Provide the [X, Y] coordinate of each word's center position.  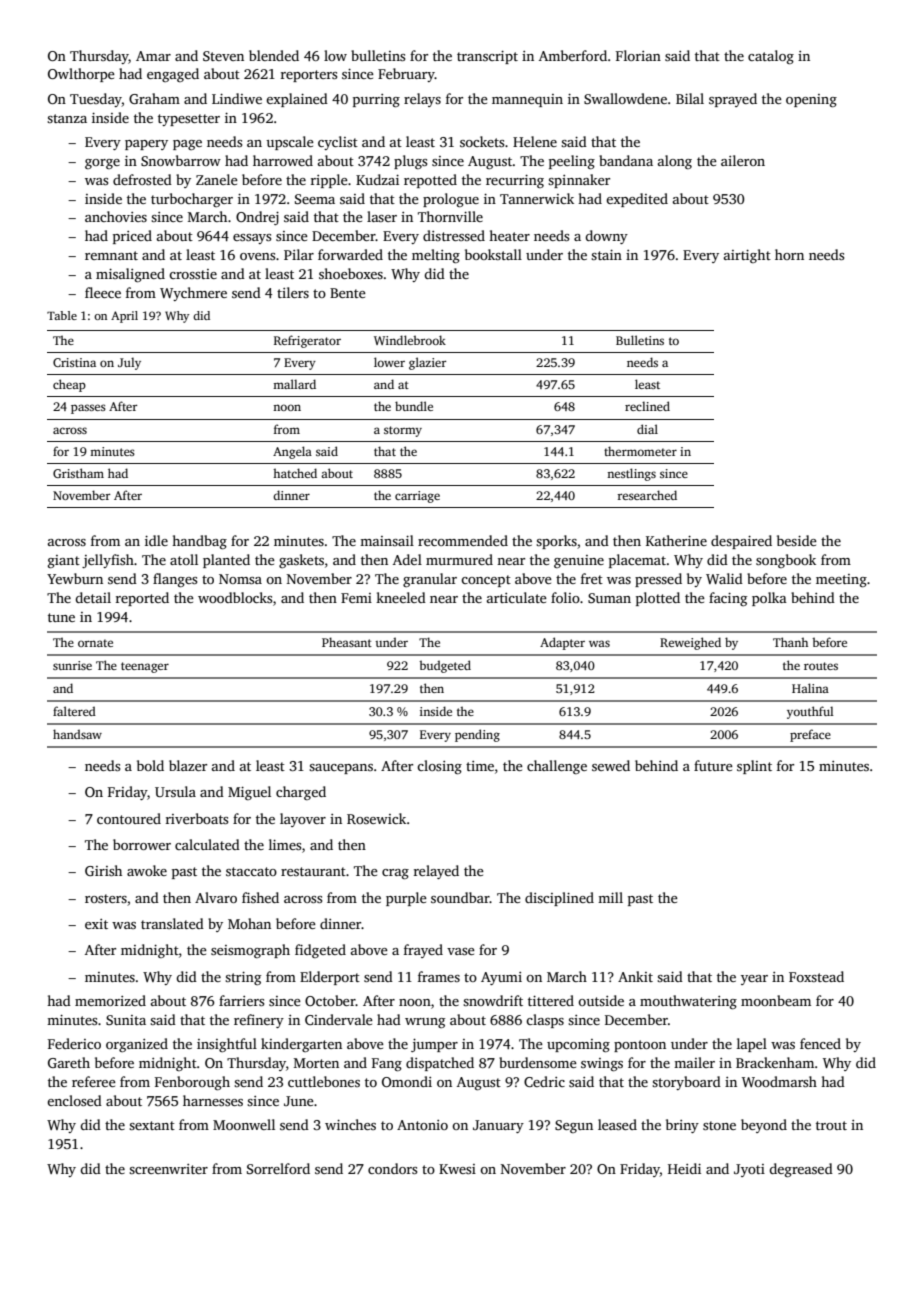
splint [754, 767]
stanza [67, 118]
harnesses [213, 1100]
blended [274, 55]
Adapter [562, 643]
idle [156, 540]
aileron [743, 160]
